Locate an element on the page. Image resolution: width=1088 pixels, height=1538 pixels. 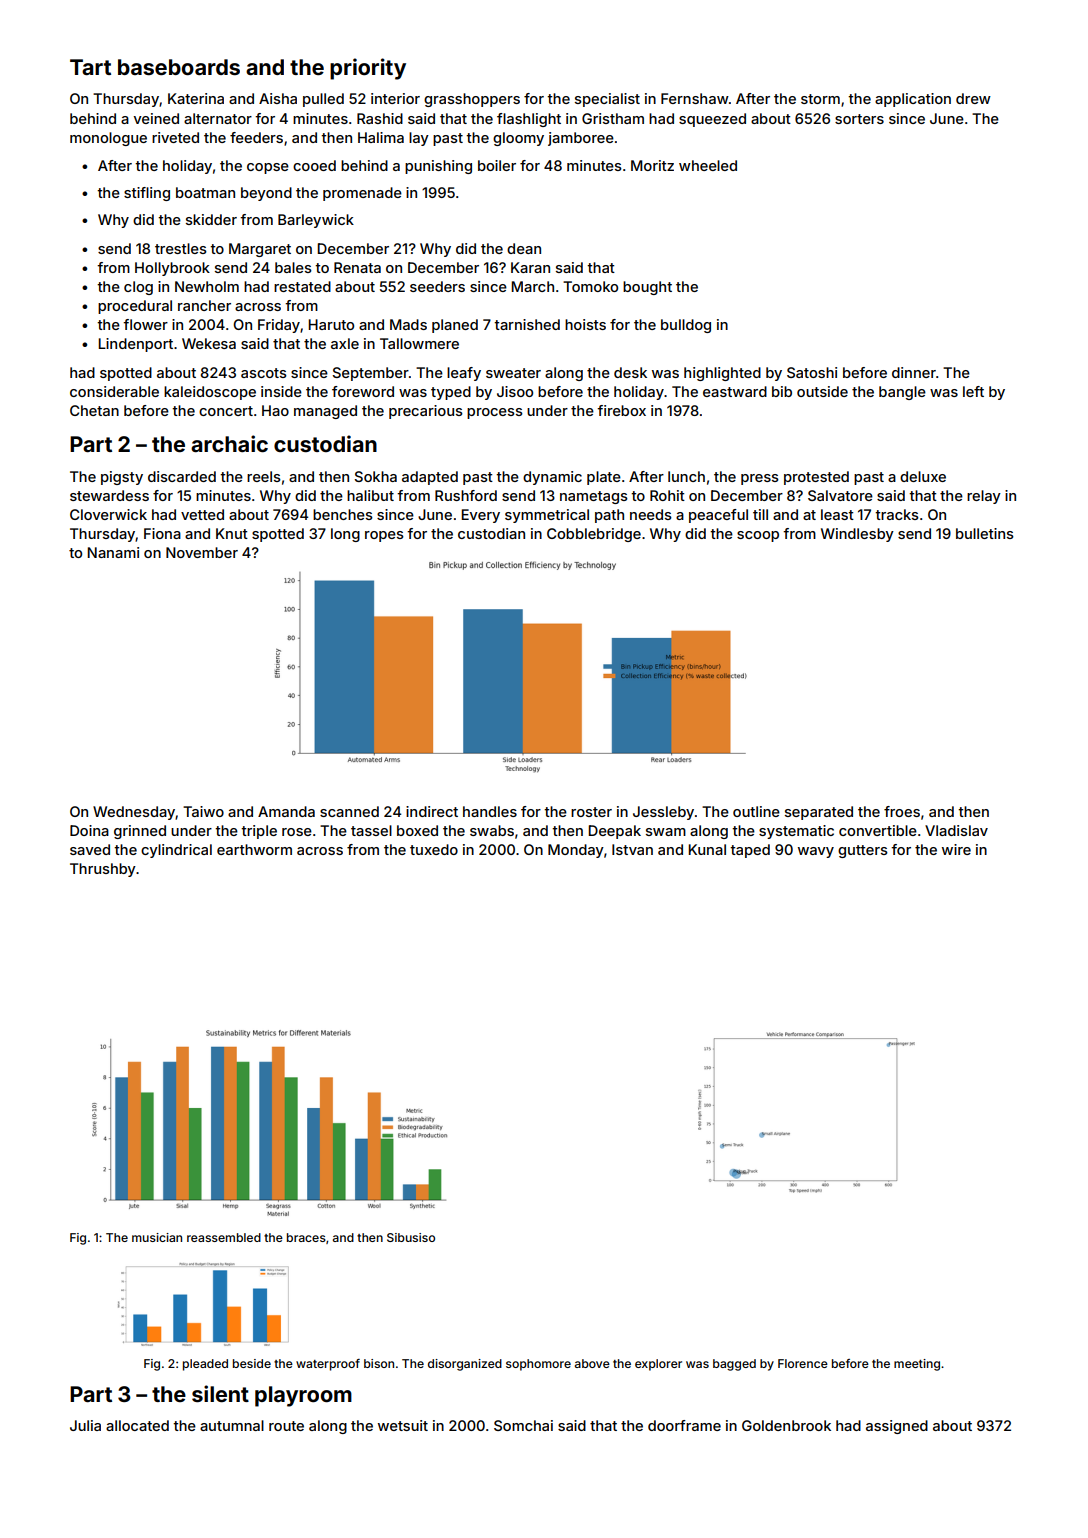
taped is located at coordinates (750, 851).
